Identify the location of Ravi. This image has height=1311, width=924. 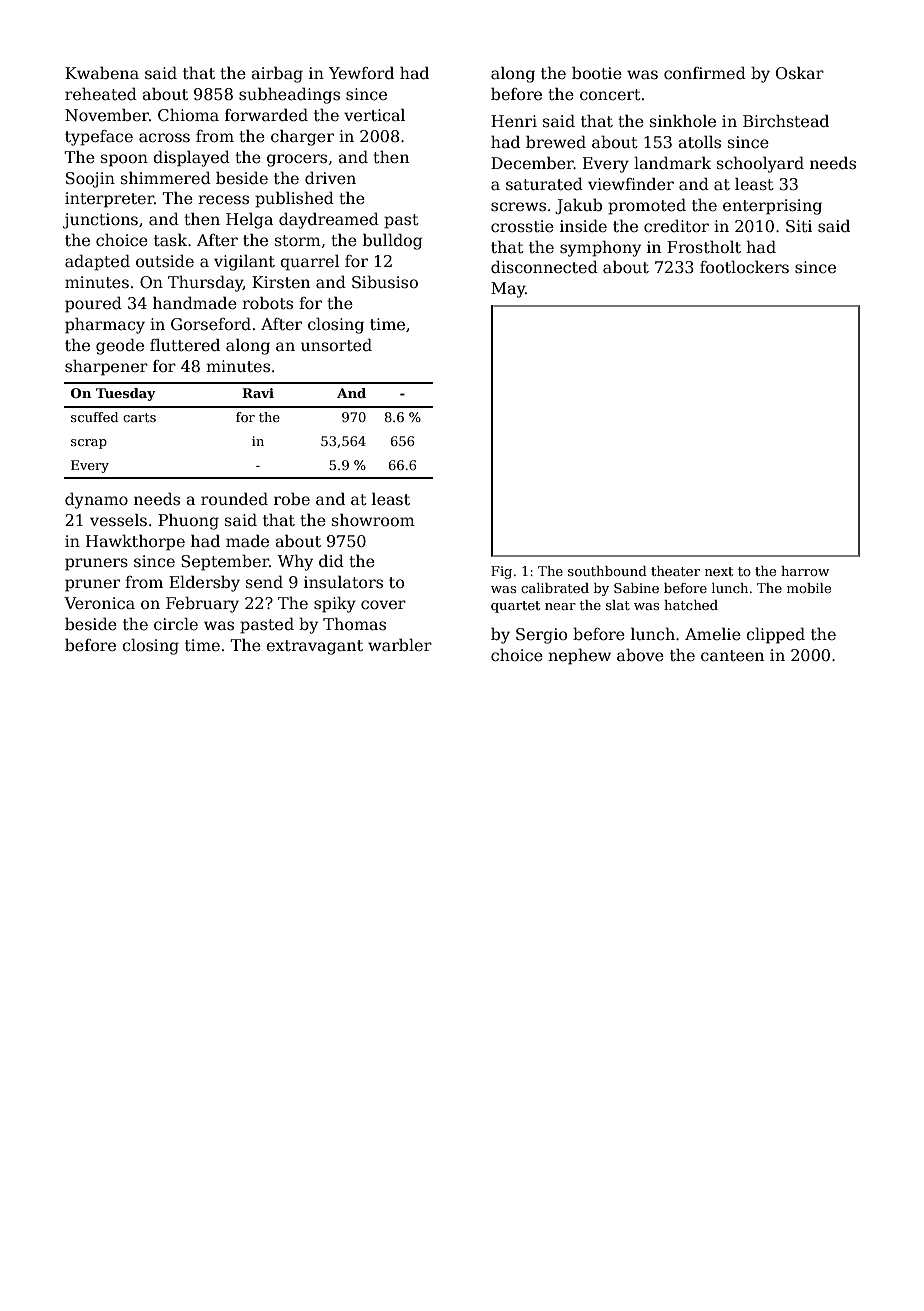
(258, 393).
